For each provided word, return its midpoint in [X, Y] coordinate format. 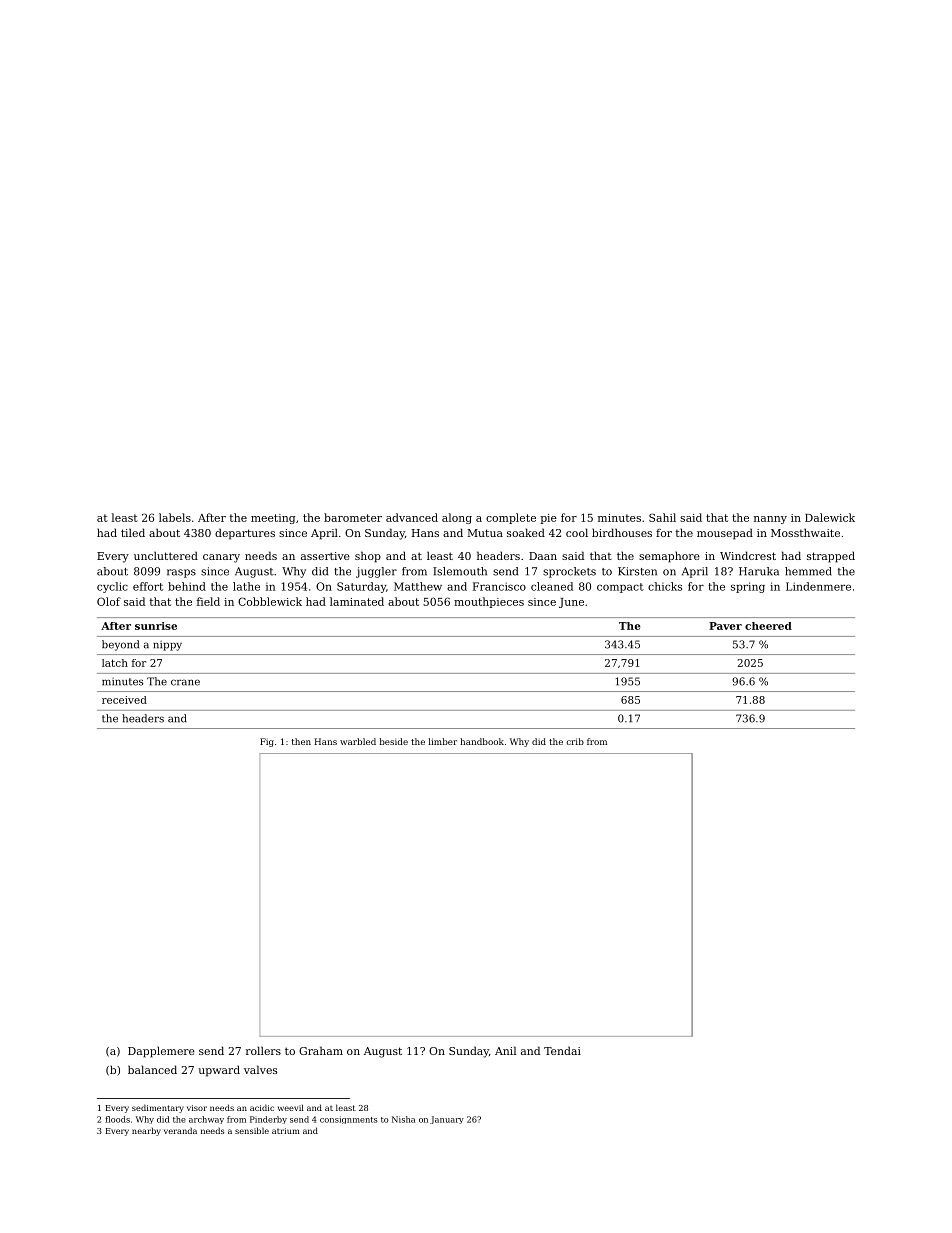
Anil [505, 1050]
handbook [482, 741]
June [571, 603]
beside [394, 741]
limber [443, 741]
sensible [252, 1130]
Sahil [662, 517]
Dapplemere [161, 1052]
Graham [321, 1050]
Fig [267, 742]
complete [511, 518]
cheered [768, 626]
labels [175, 517]
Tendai [562, 1050]
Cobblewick [270, 601]
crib [575, 741]
